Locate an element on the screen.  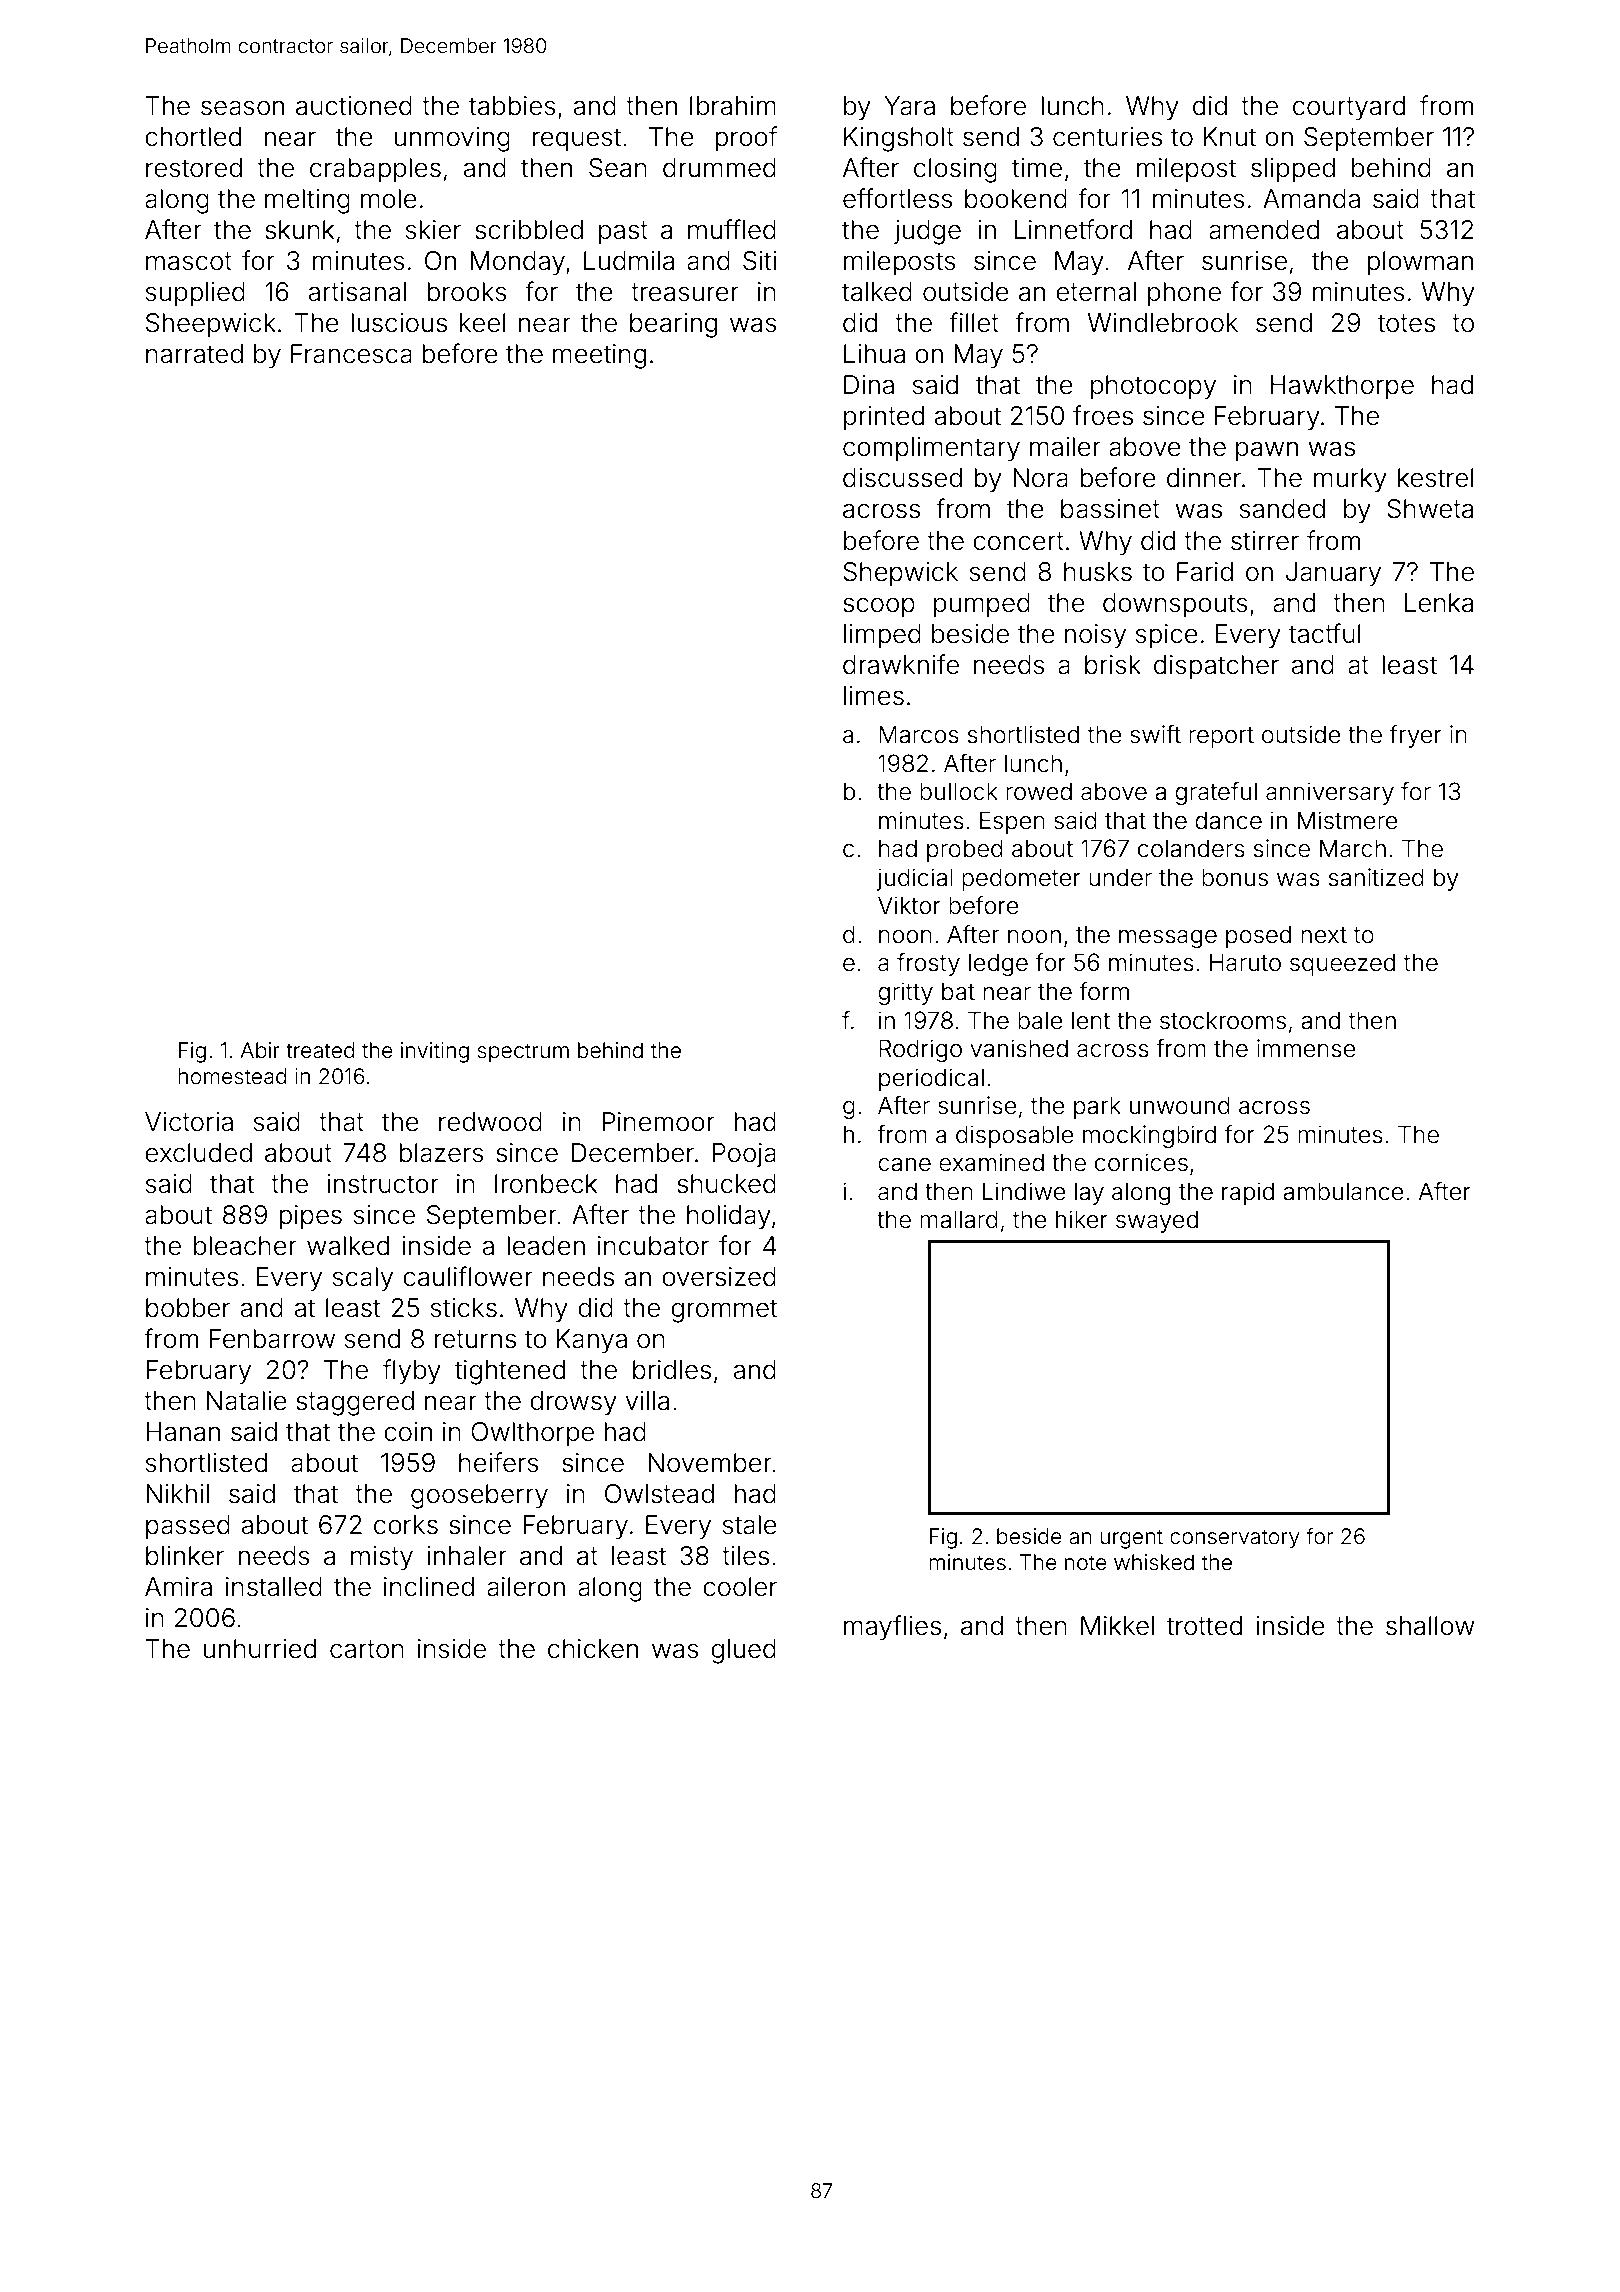
narrated is located at coordinates (194, 354).
